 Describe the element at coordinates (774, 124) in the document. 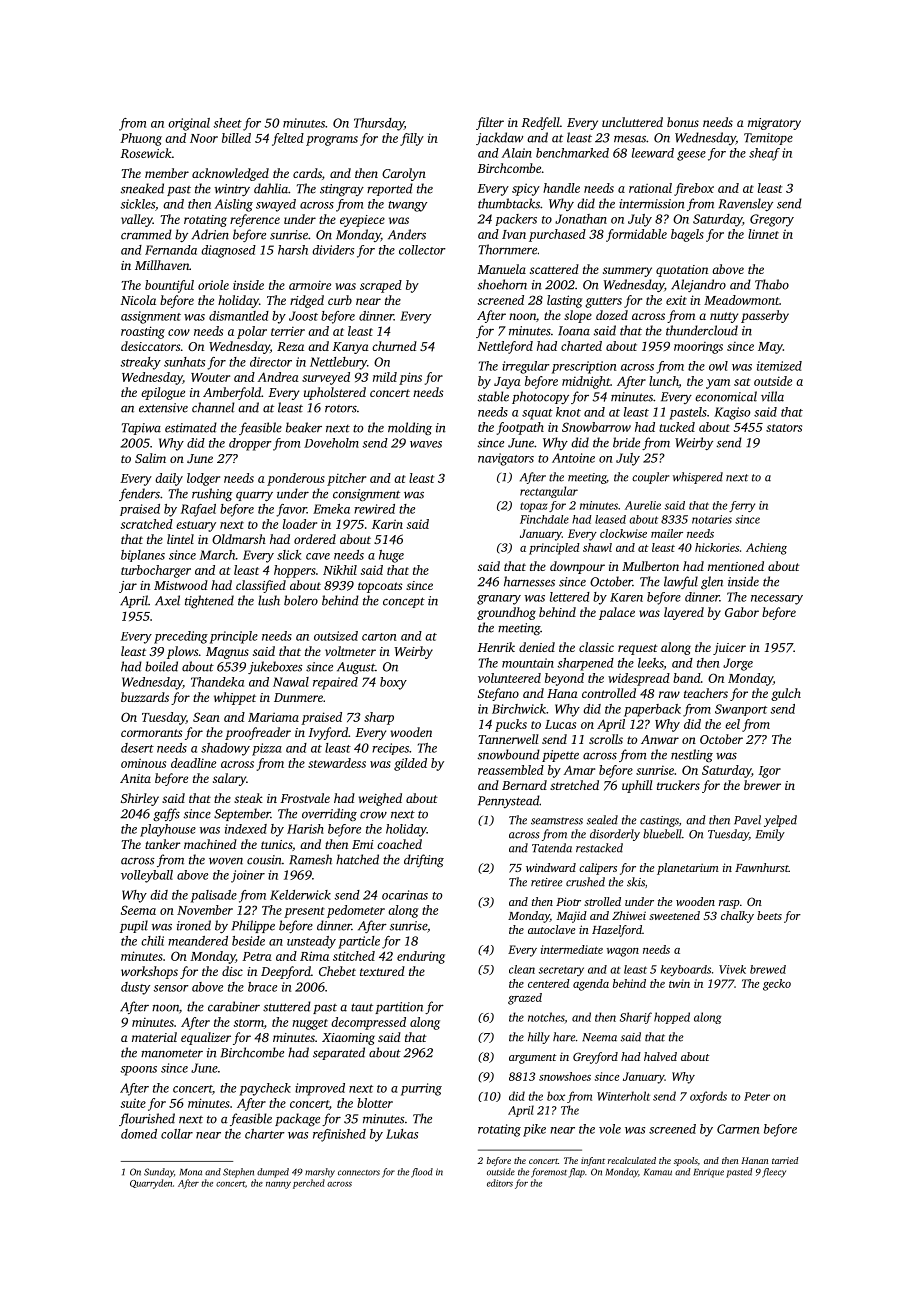

I see `migratory` at that location.
